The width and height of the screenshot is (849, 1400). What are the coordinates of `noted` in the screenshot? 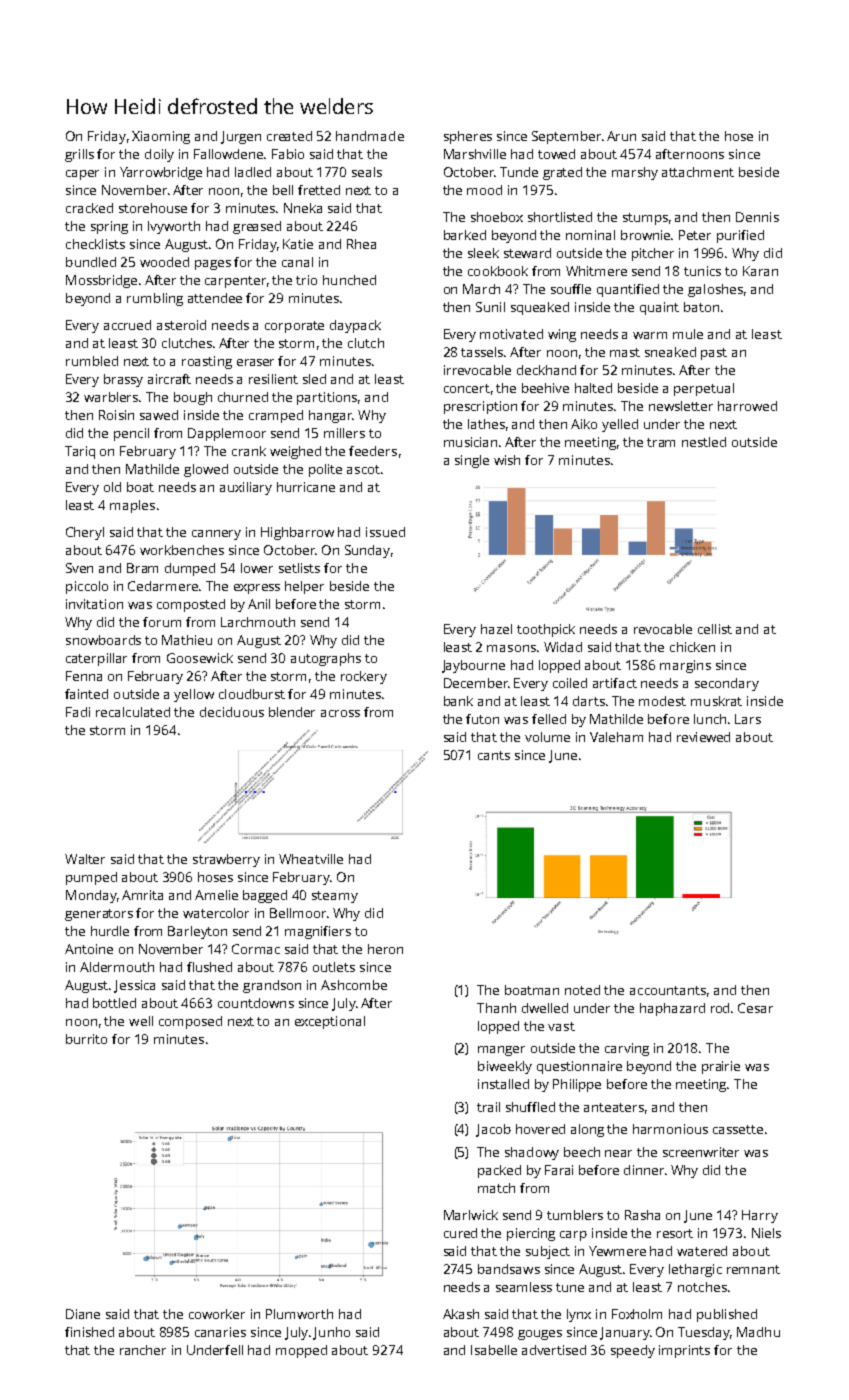 It's located at (582, 990).
